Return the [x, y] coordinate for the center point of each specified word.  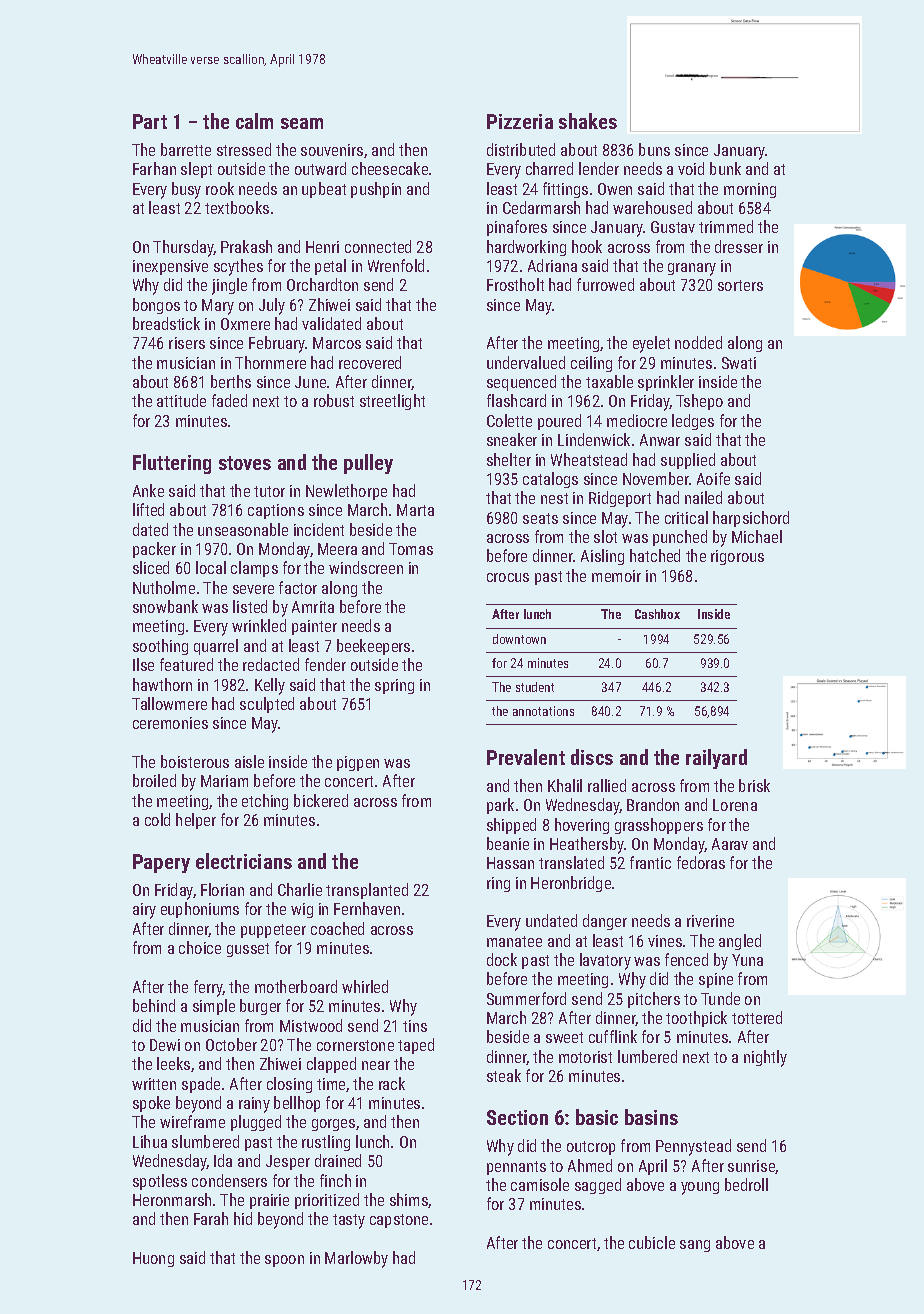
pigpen [358, 763]
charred [549, 168]
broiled [154, 780]
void [691, 168]
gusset [248, 950]
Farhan [154, 168]
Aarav [730, 844]
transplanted [367, 891]
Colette [509, 420]
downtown [519, 639]
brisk [754, 785]
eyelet [651, 344]
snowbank [165, 606]
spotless [160, 1182]
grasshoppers [659, 826]
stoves [245, 463]
